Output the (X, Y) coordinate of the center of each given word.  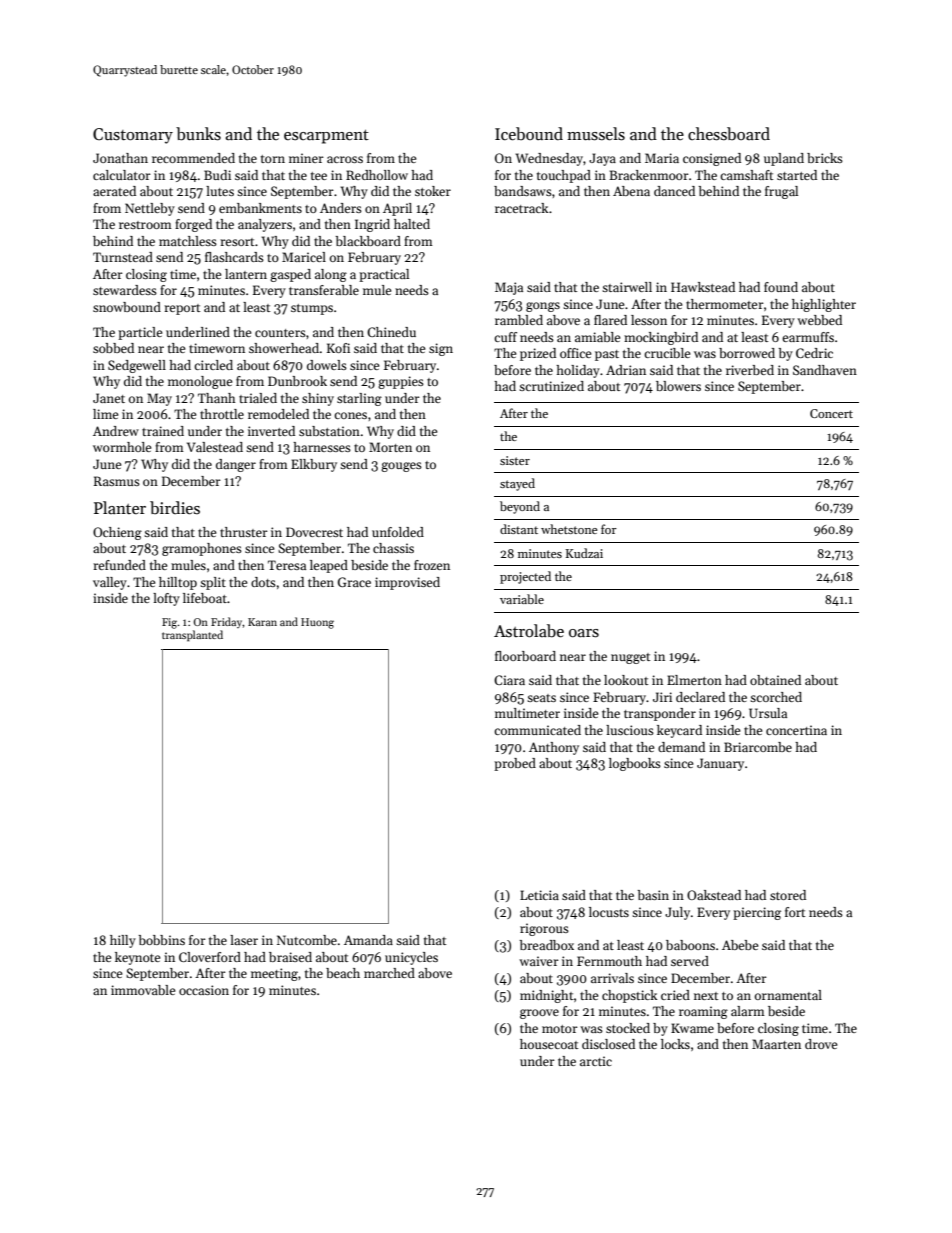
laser (244, 940)
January (720, 764)
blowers (678, 386)
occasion (204, 990)
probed (515, 764)
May (159, 399)
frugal (781, 192)
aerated (114, 191)
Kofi (338, 348)
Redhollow (377, 175)
